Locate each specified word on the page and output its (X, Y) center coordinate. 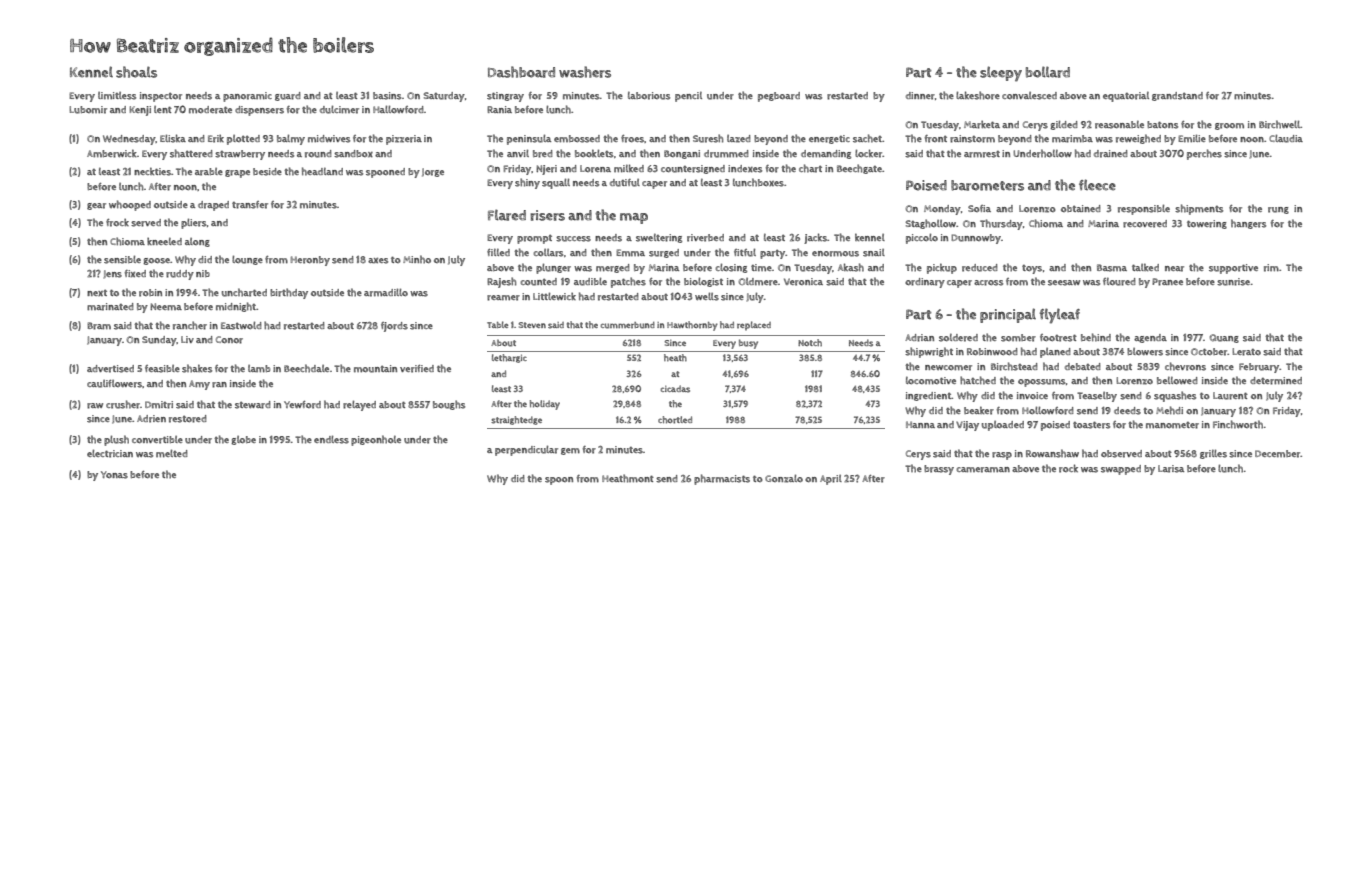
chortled (675, 420)
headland (322, 171)
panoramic (247, 97)
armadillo (386, 292)
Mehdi (1169, 410)
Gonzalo (784, 478)
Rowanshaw (1052, 453)
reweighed (1138, 139)
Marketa (982, 124)
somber (1018, 338)
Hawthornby (692, 326)
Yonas (114, 475)
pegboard (779, 97)
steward (253, 405)
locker (869, 153)
